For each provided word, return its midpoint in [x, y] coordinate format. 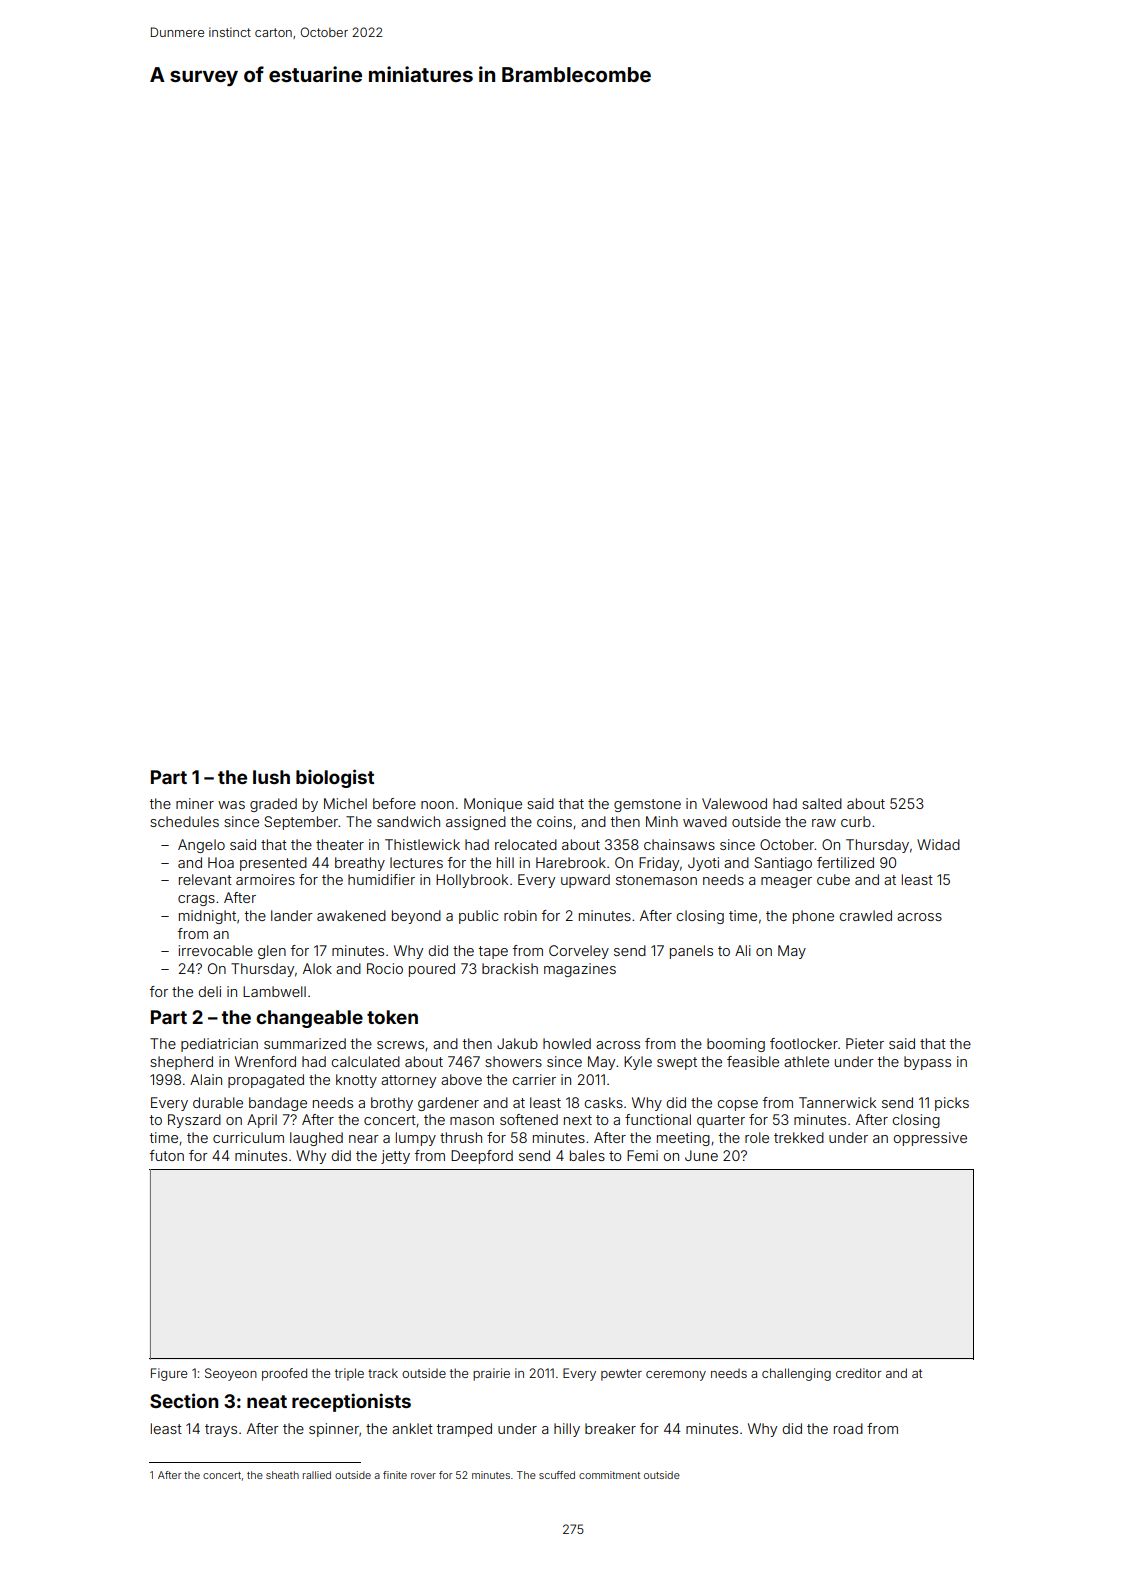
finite [395, 1475]
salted [822, 803]
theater [340, 844]
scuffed [557, 1475]
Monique [493, 805]
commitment [609, 1475]
